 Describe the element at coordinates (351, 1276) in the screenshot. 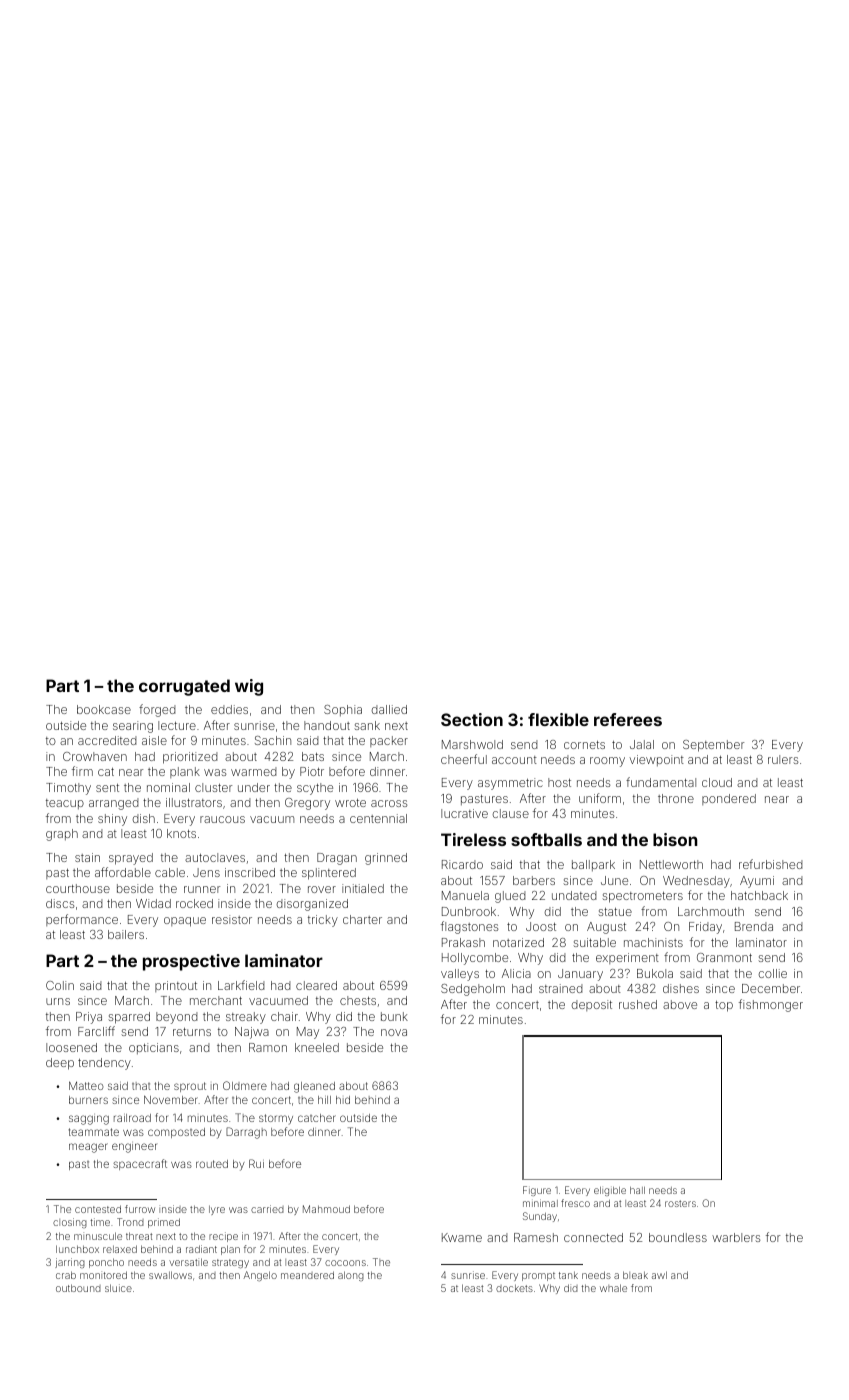

I see `along` at that location.
